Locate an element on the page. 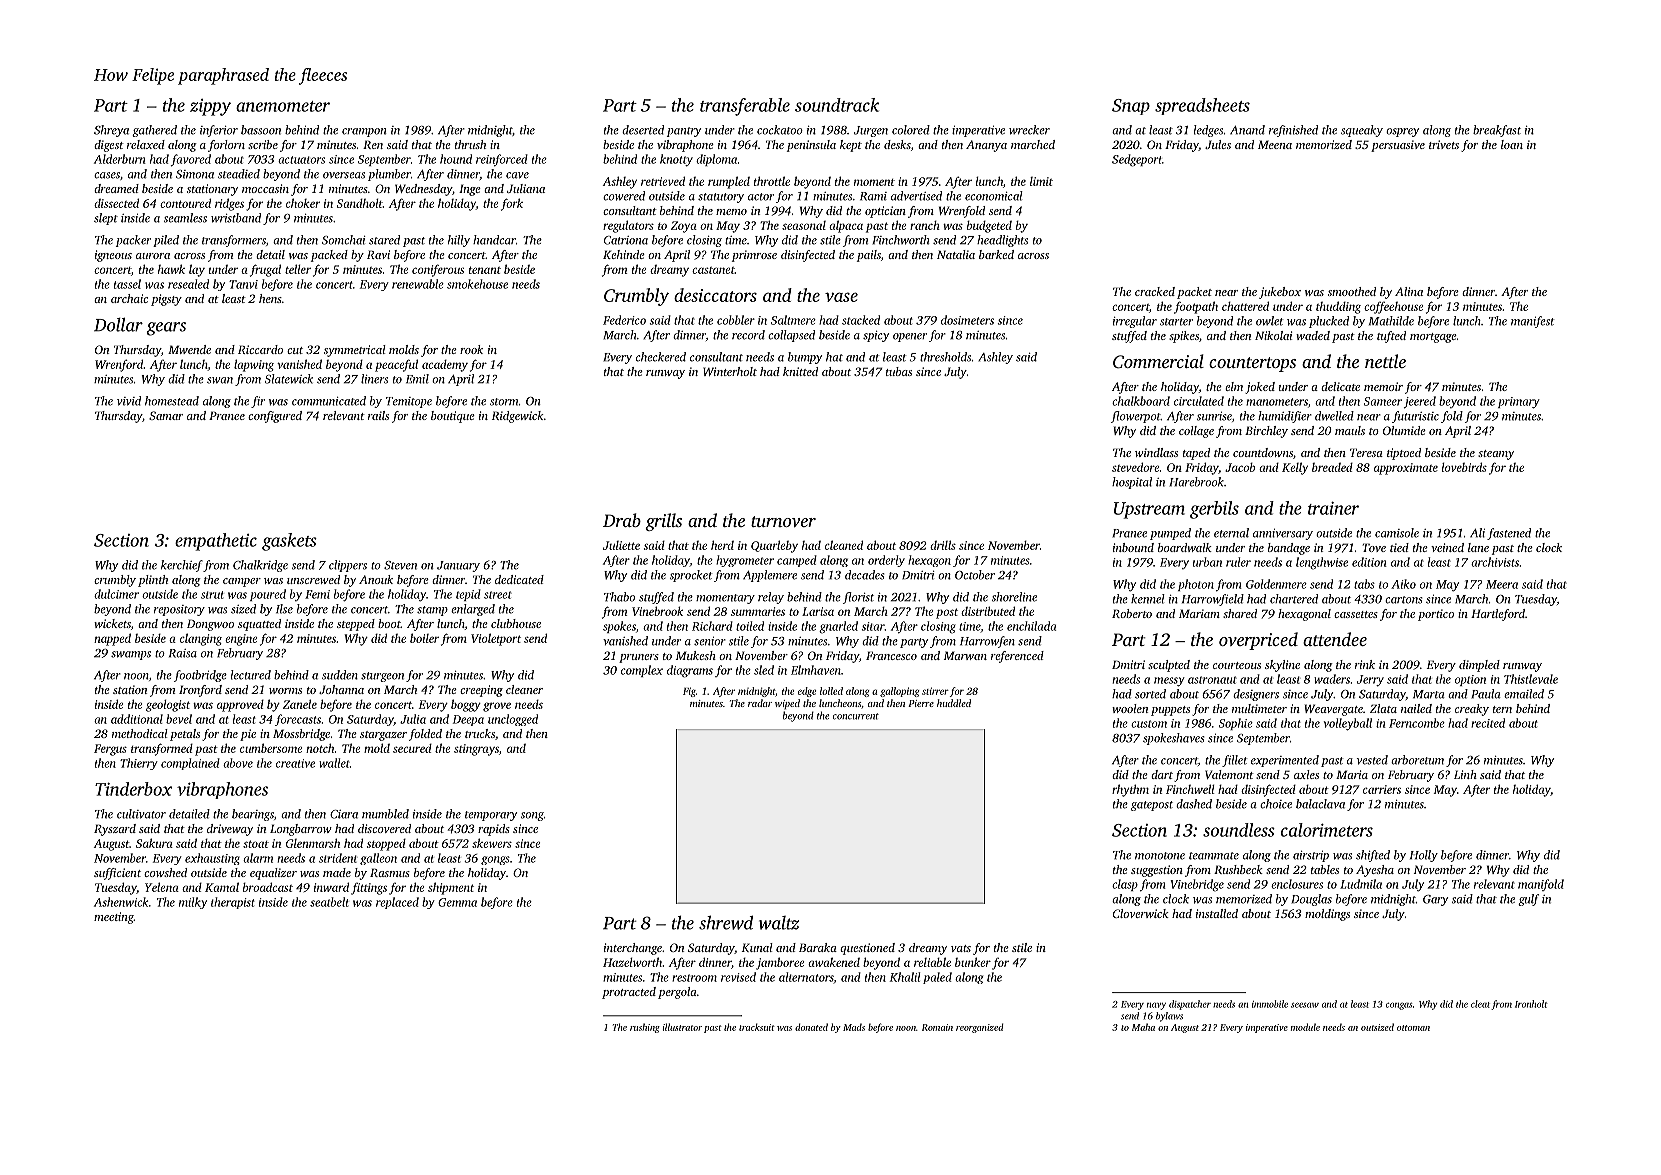 This page has width=1661, height=1175. Jules is located at coordinates (1218, 144).
